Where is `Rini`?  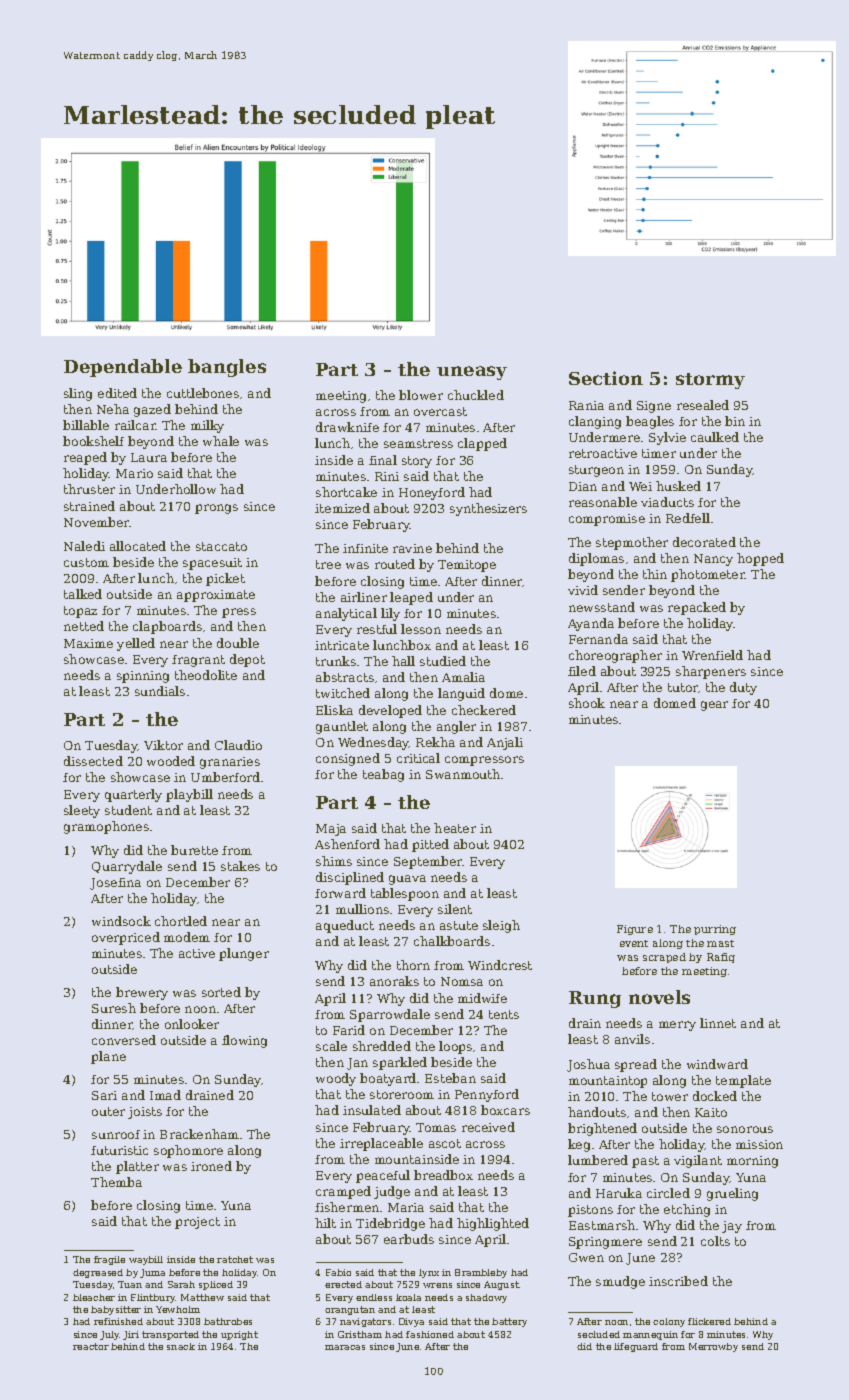 Rini is located at coordinates (387, 476).
